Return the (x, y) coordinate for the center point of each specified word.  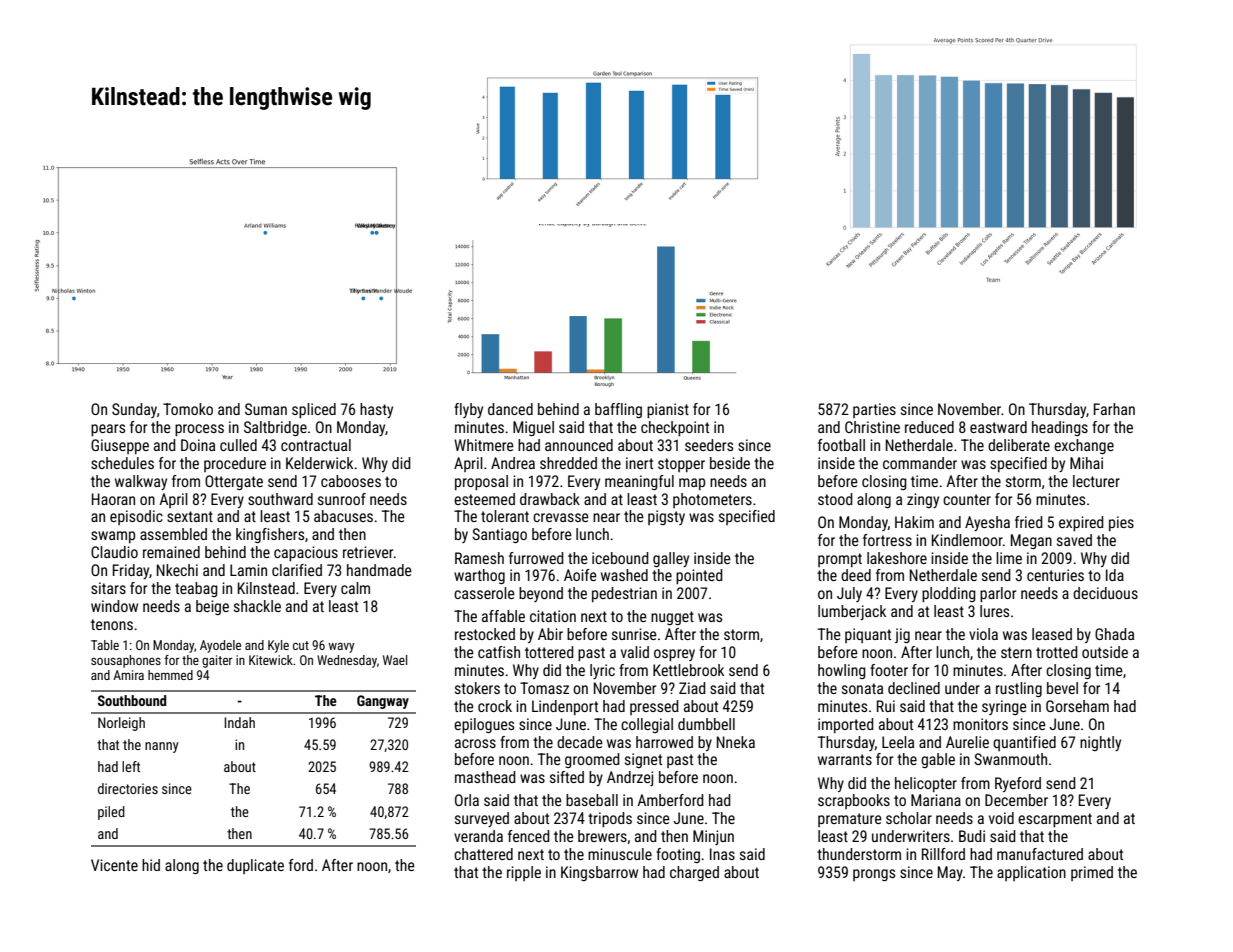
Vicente (114, 865)
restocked (485, 634)
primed (1092, 873)
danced (510, 409)
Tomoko (188, 409)
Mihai (1086, 463)
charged (694, 873)
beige (212, 607)
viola (983, 634)
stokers (477, 688)
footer (889, 670)
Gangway (383, 702)
